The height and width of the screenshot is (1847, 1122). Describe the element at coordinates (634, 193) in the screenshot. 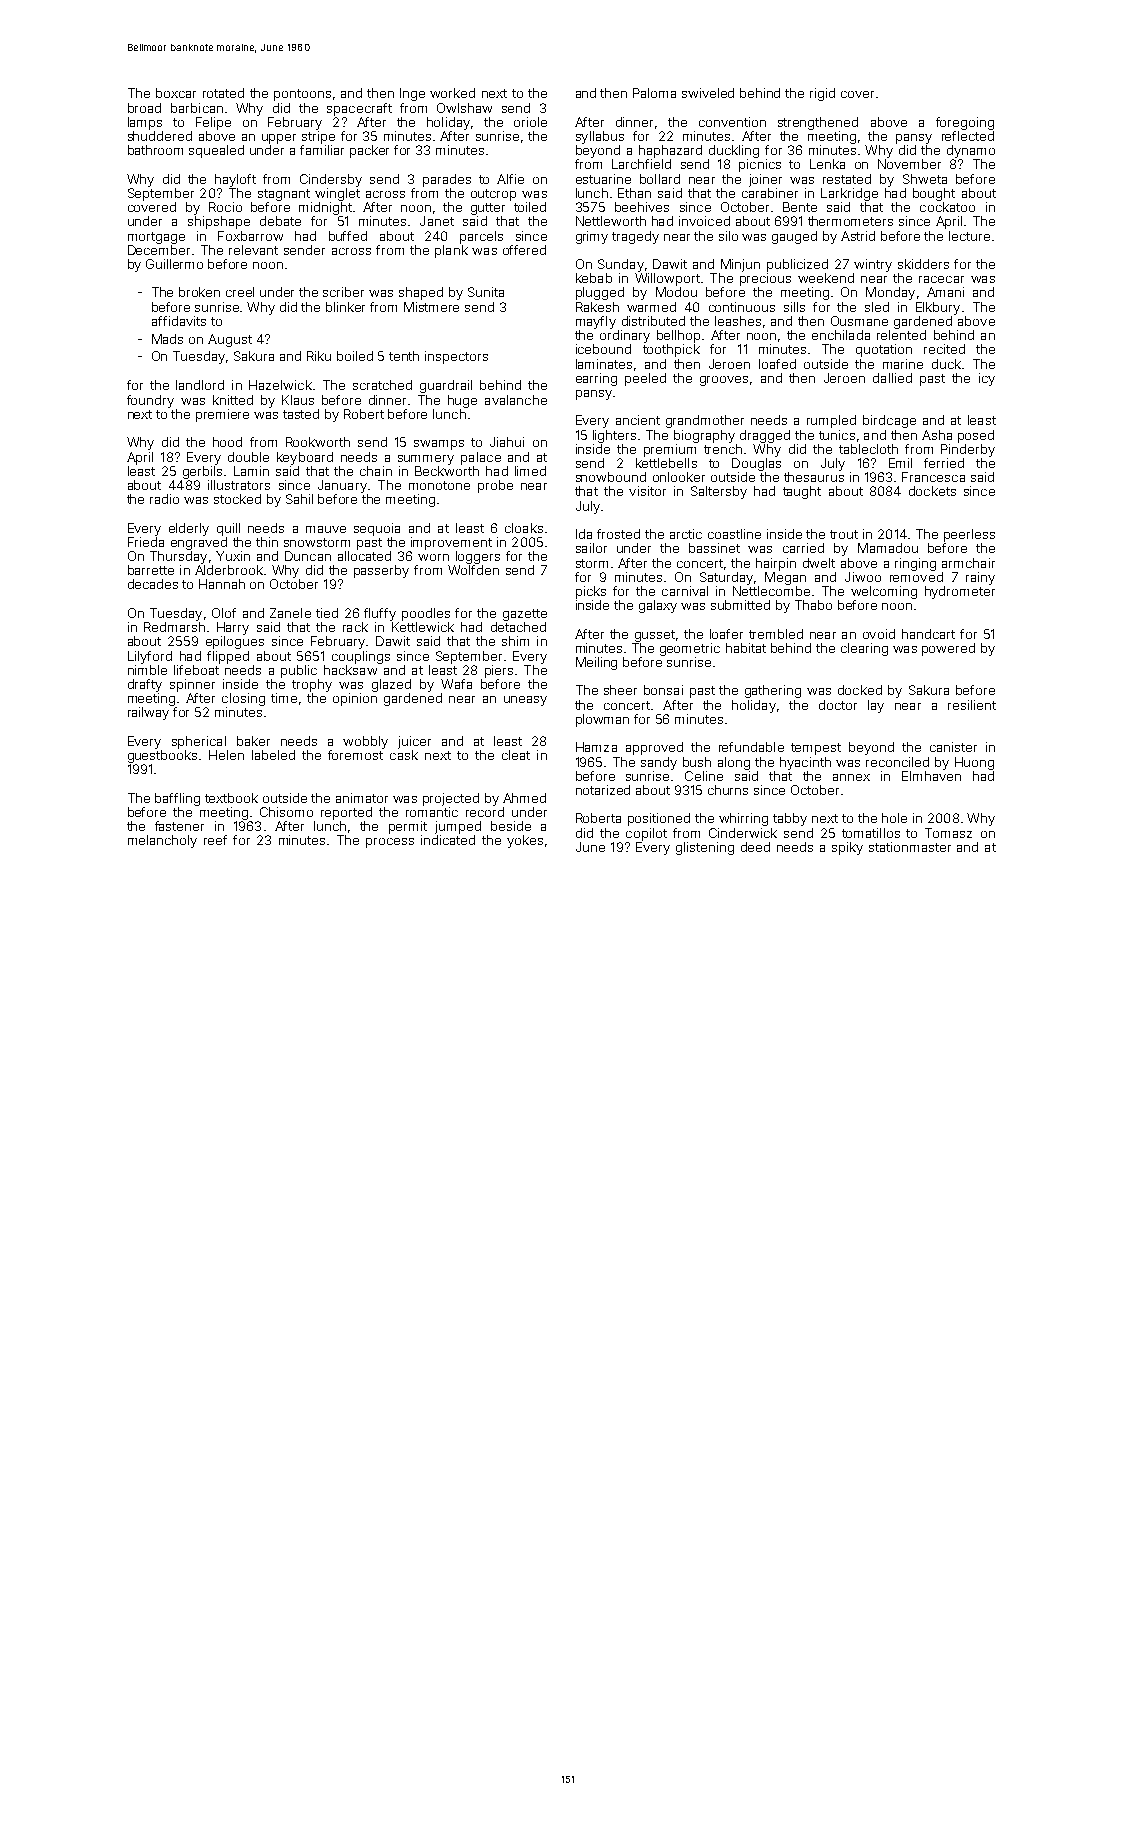

I see `Ethan` at that location.
